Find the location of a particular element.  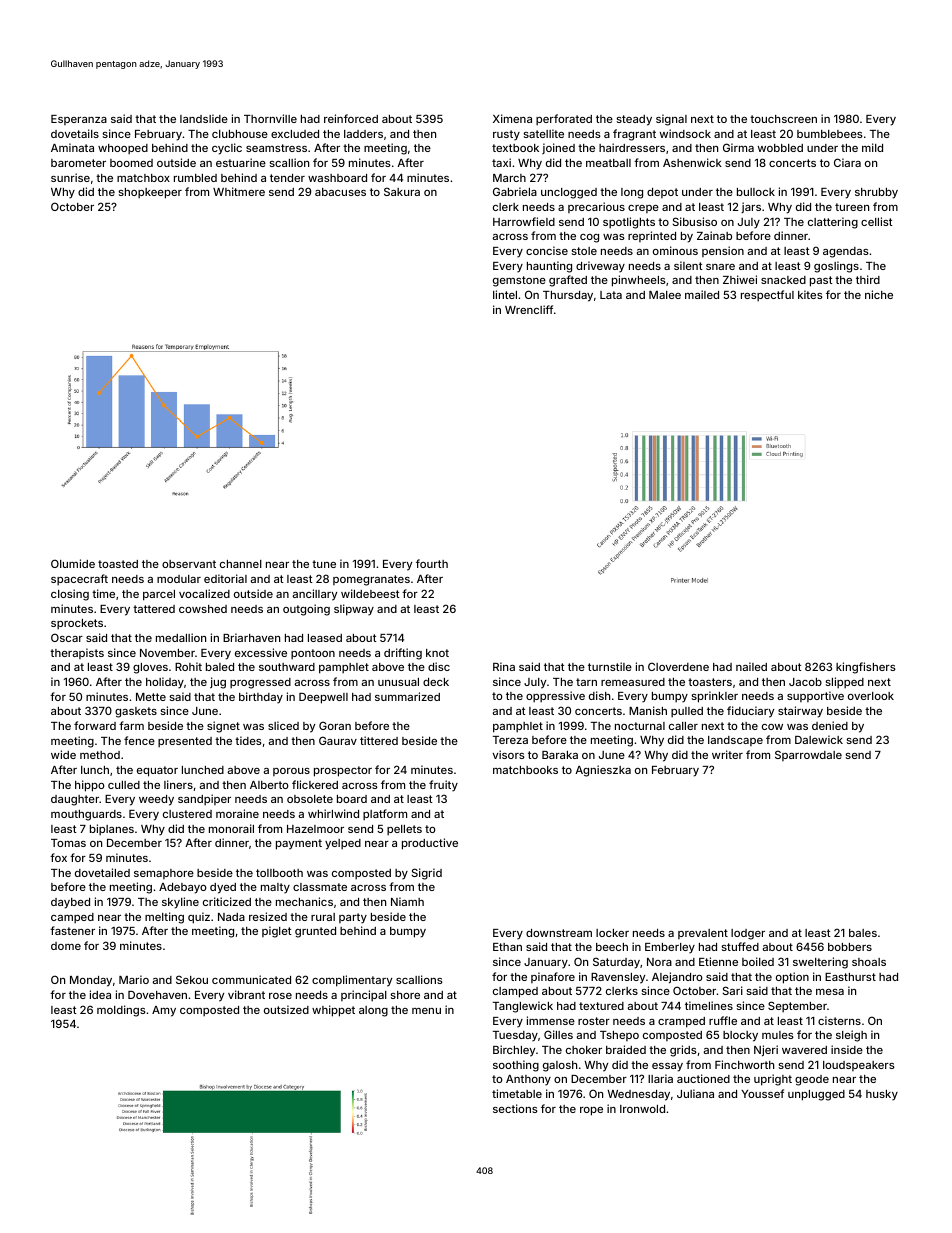

fourth is located at coordinates (432, 563).
